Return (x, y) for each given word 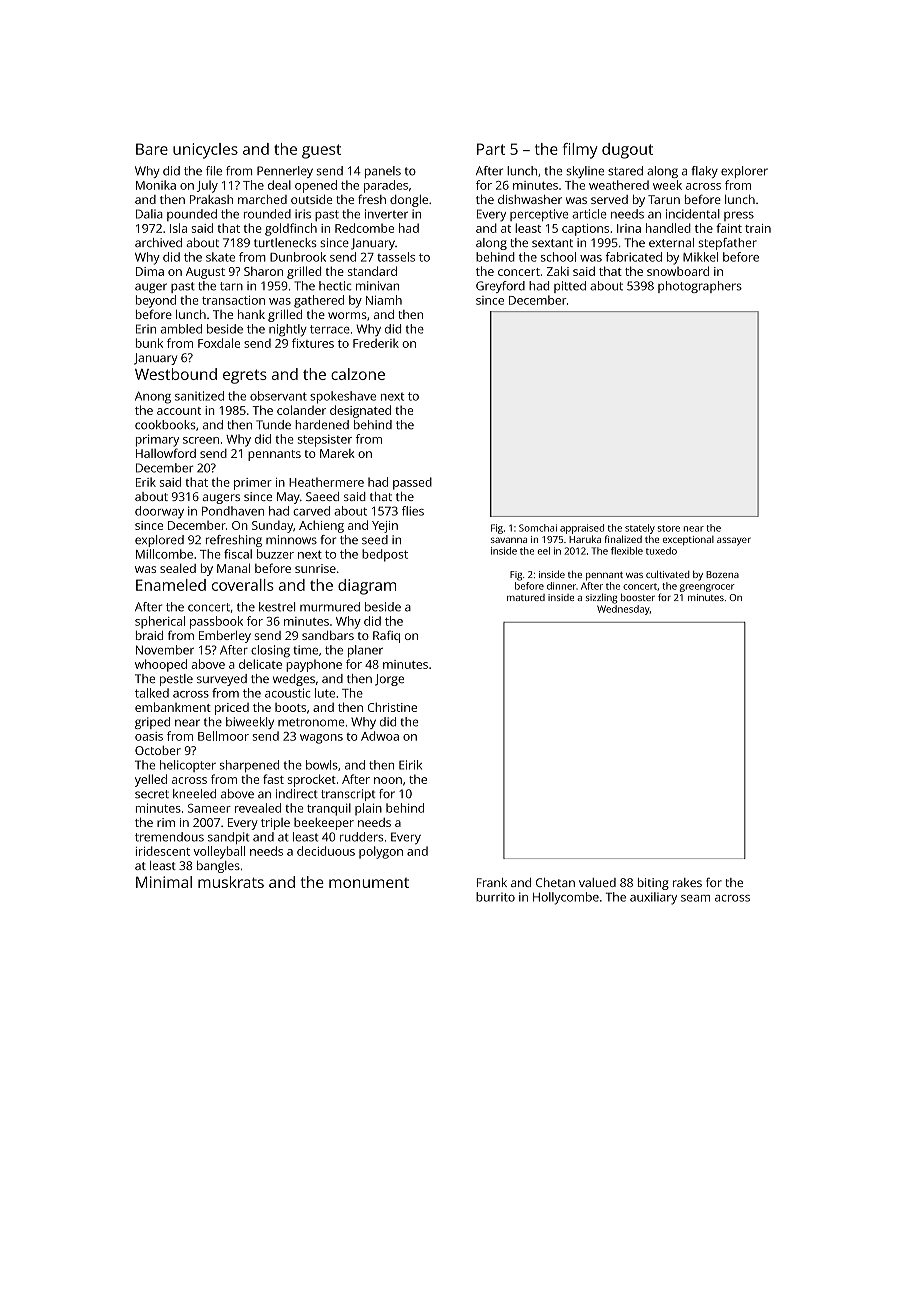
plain (368, 809)
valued (597, 882)
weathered (619, 185)
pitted (570, 287)
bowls (322, 765)
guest (321, 151)
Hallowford (166, 453)
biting (653, 884)
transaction (233, 300)
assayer (734, 541)
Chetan (555, 882)
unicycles (205, 151)
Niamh (384, 300)
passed (412, 483)
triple (275, 824)
